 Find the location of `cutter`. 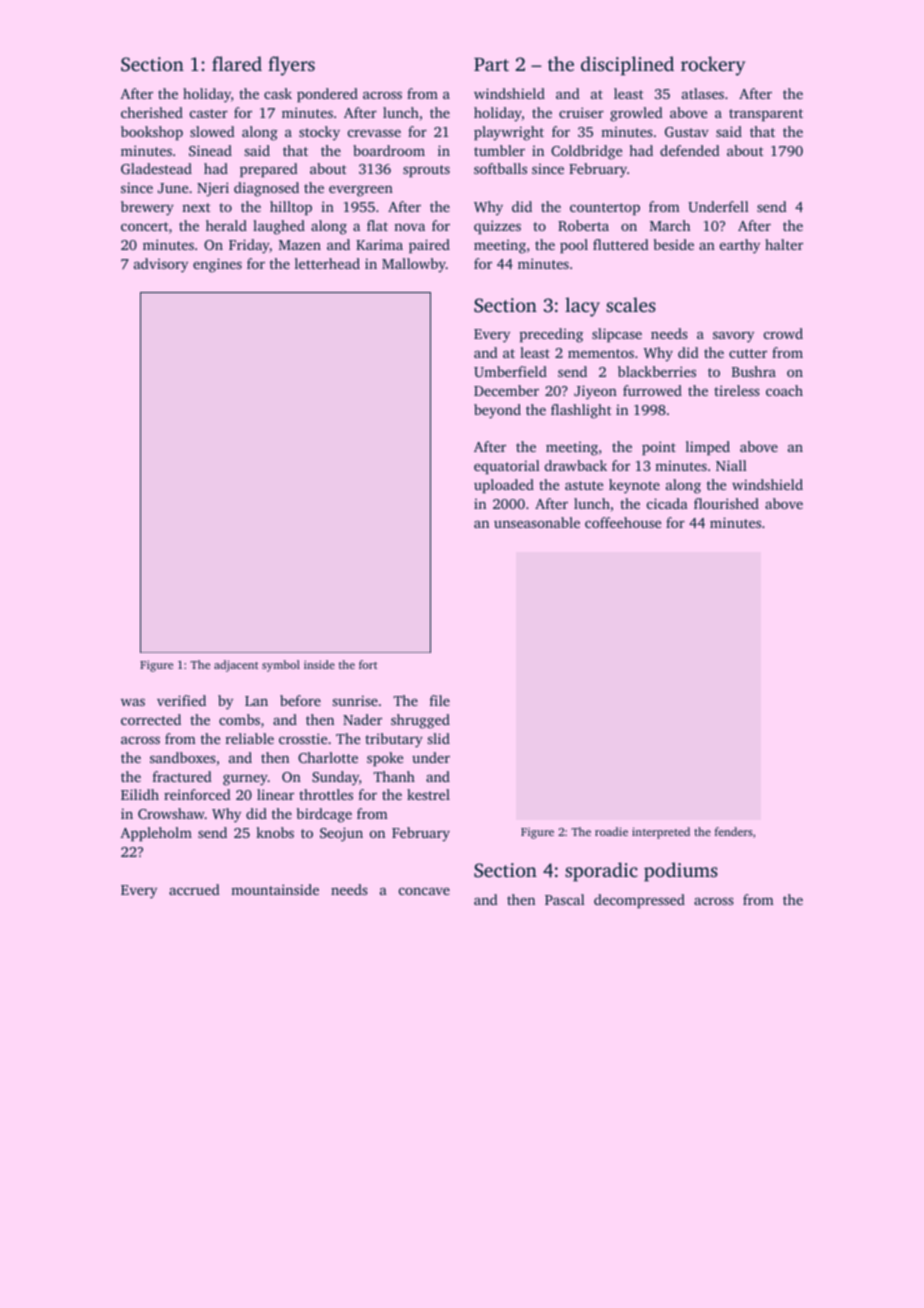

cutter is located at coordinates (748, 353).
